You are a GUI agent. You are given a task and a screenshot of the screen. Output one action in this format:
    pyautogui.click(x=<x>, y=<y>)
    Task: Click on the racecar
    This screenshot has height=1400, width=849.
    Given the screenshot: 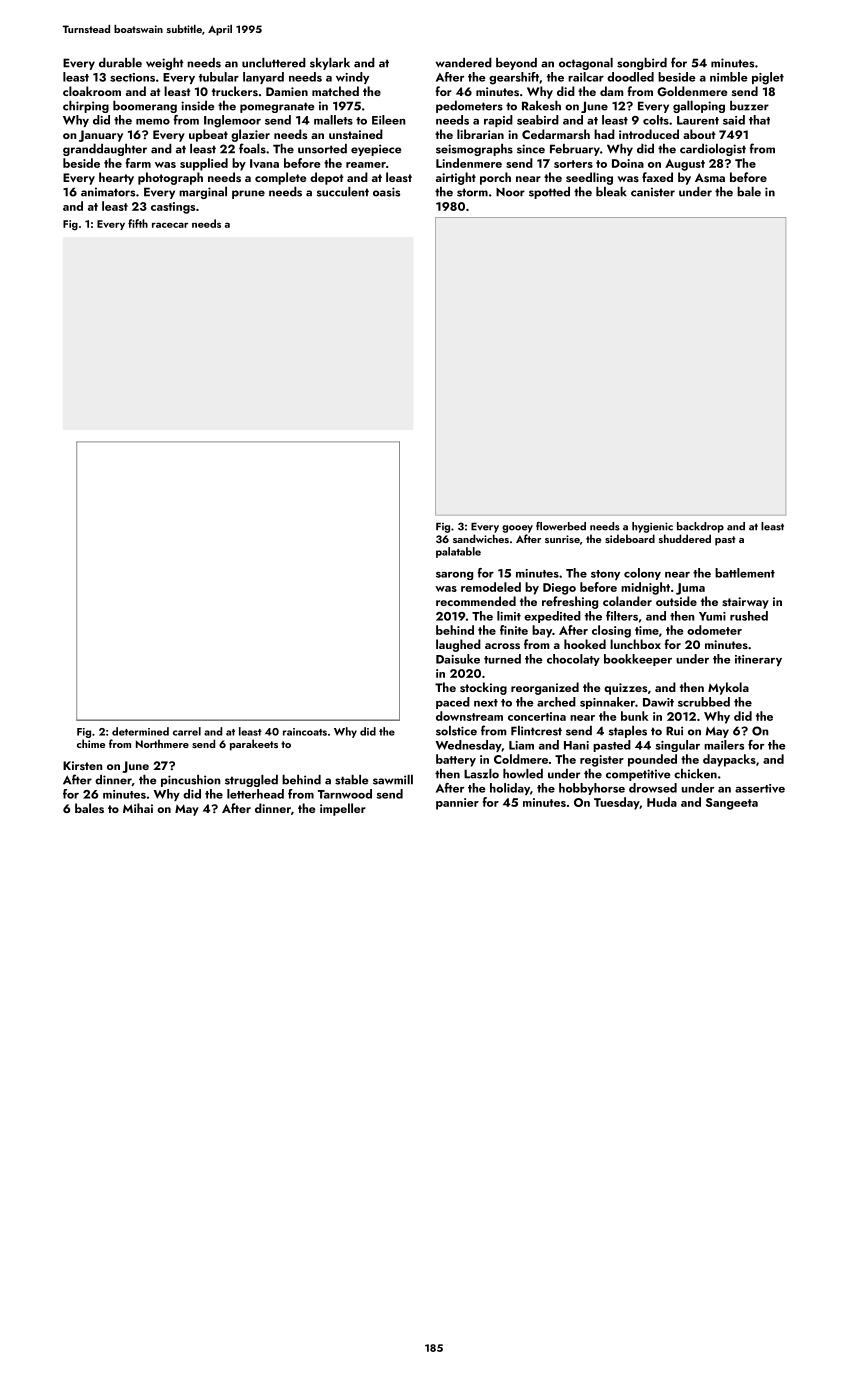 What is the action you would take?
    pyautogui.click(x=170, y=225)
